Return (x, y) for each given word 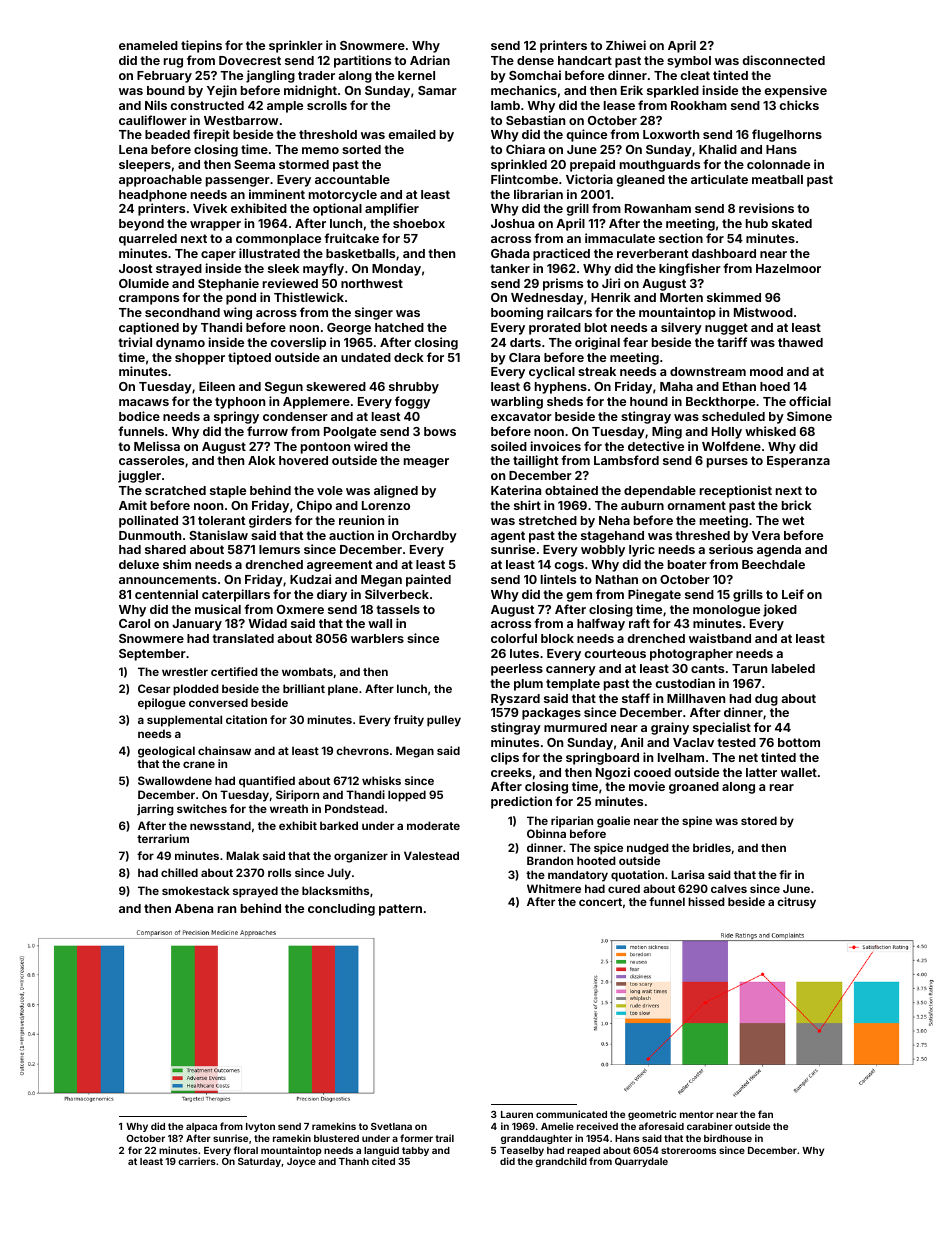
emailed (412, 134)
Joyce (301, 1162)
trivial (135, 342)
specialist (722, 728)
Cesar (154, 688)
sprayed (255, 892)
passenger (238, 182)
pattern (400, 910)
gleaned (640, 181)
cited (383, 1161)
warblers (377, 638)
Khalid (718, 149)
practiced (561, 254)
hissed (706, 901)
